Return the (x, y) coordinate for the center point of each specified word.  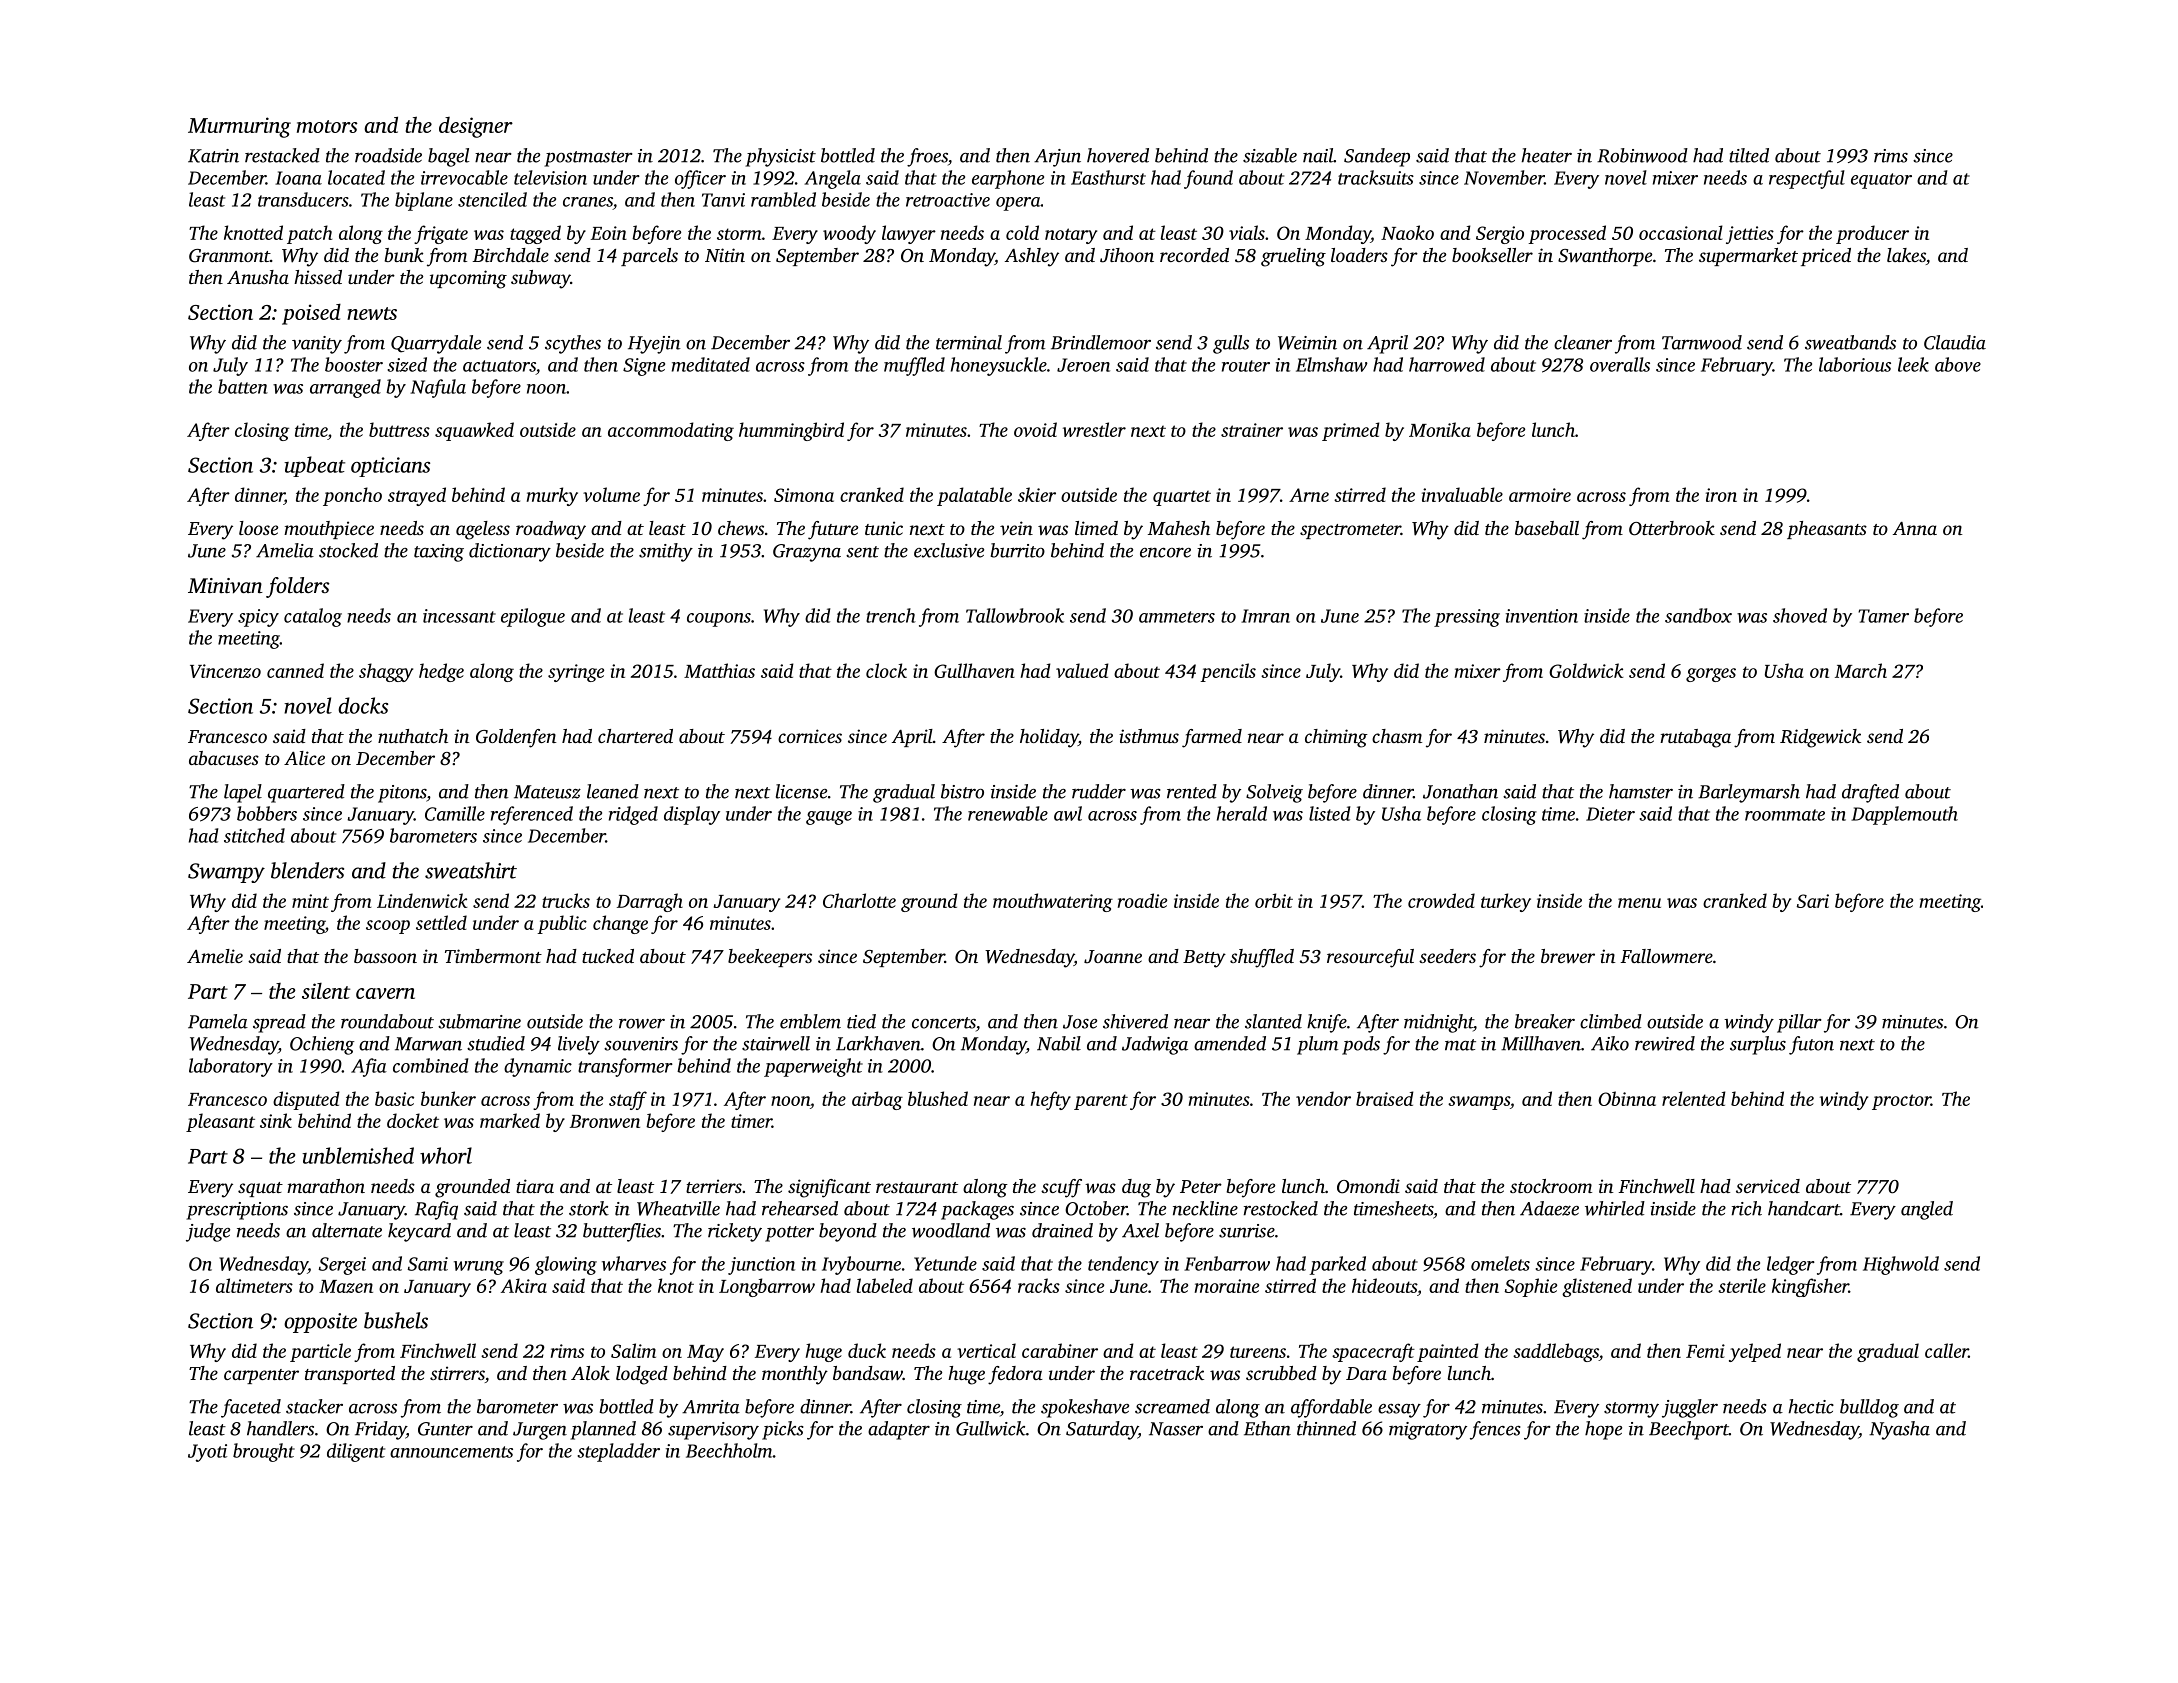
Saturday (1102, 1430)
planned (603, 1430)
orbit (1274, 900)
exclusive (949, 550)
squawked (474, 431)
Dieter (1610, 814)
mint (310, 901)
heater (1546, 155)
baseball (1547, 528)
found (1208, 179)
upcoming (468, 279)
